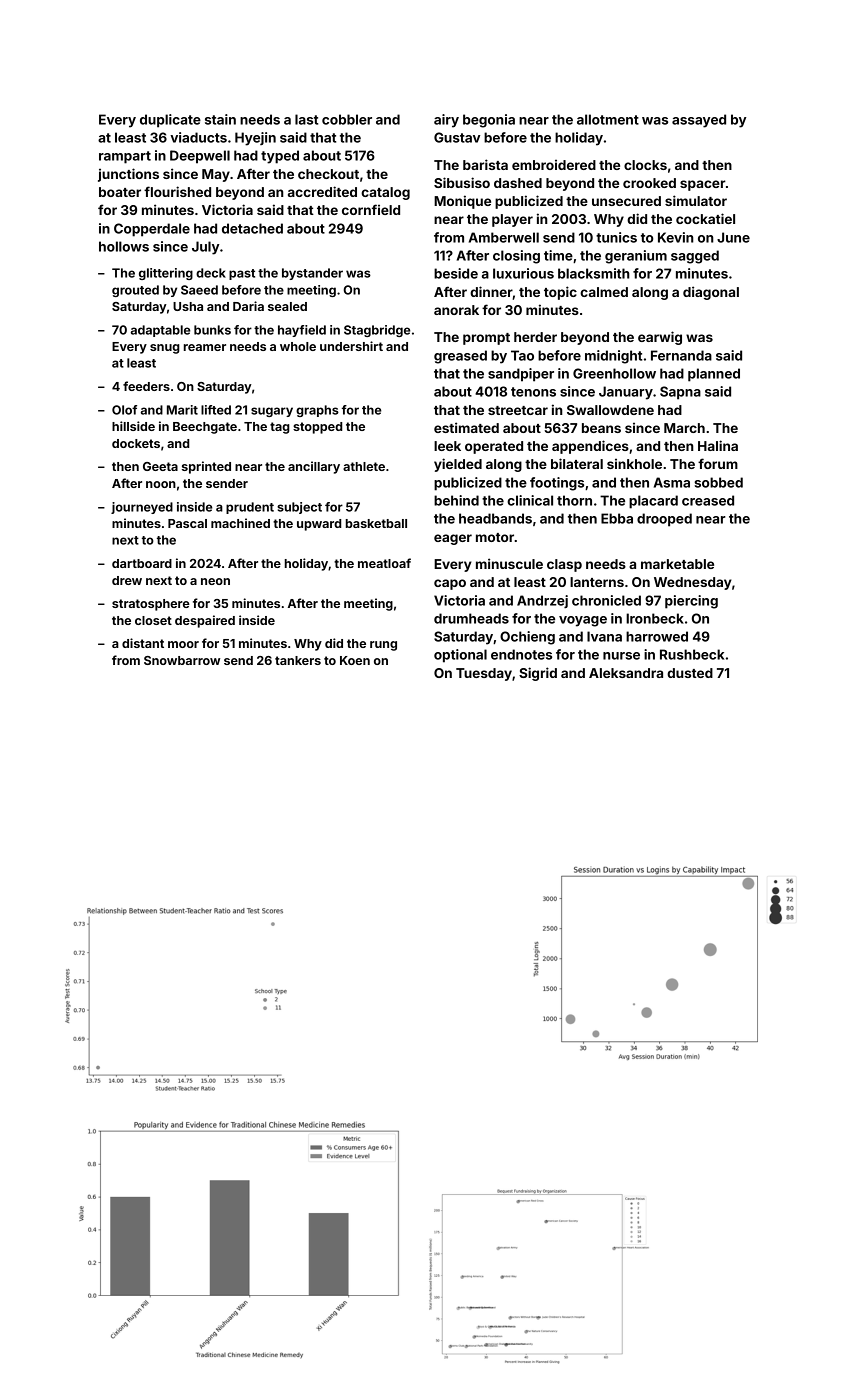 The image size is (849, 1400). Describe the element at coordinates (705, 218) in the screenshot. I see `cockatiel` at that location.
